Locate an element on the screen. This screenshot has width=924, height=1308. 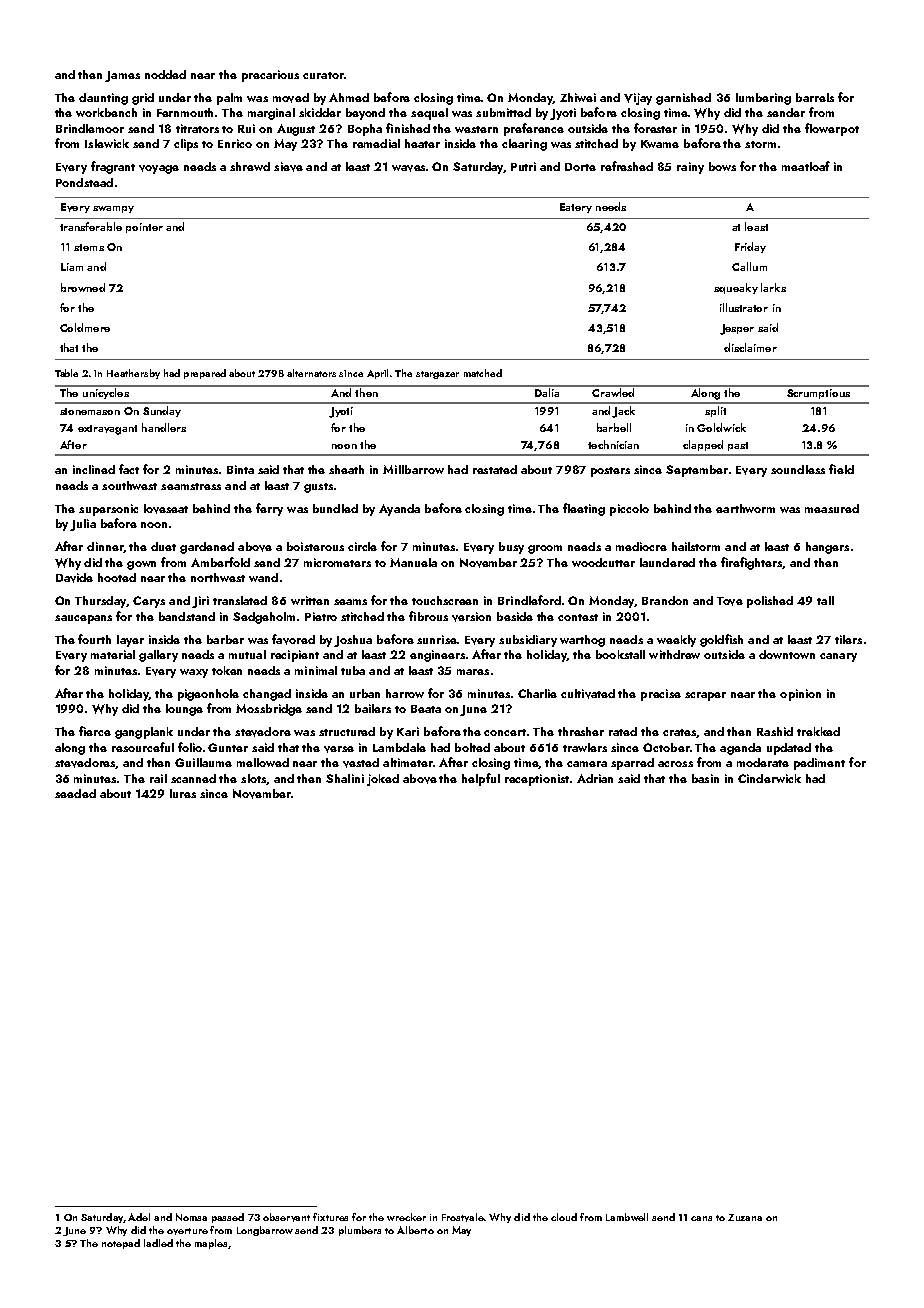
Ahmed is located at coordinates (349, 97).
